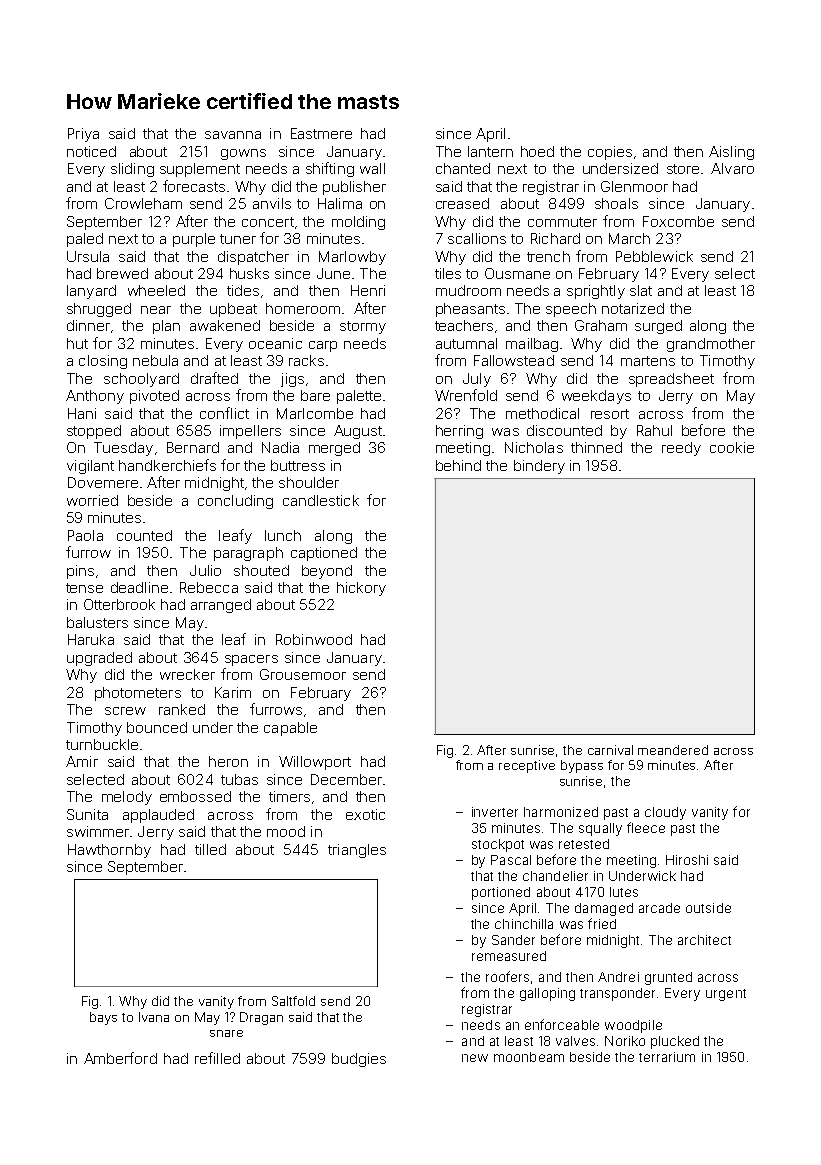 The image size is (821, 1165). Describe the element at coordinates (358, 432) in the screenshot. I see `August` at that location.
